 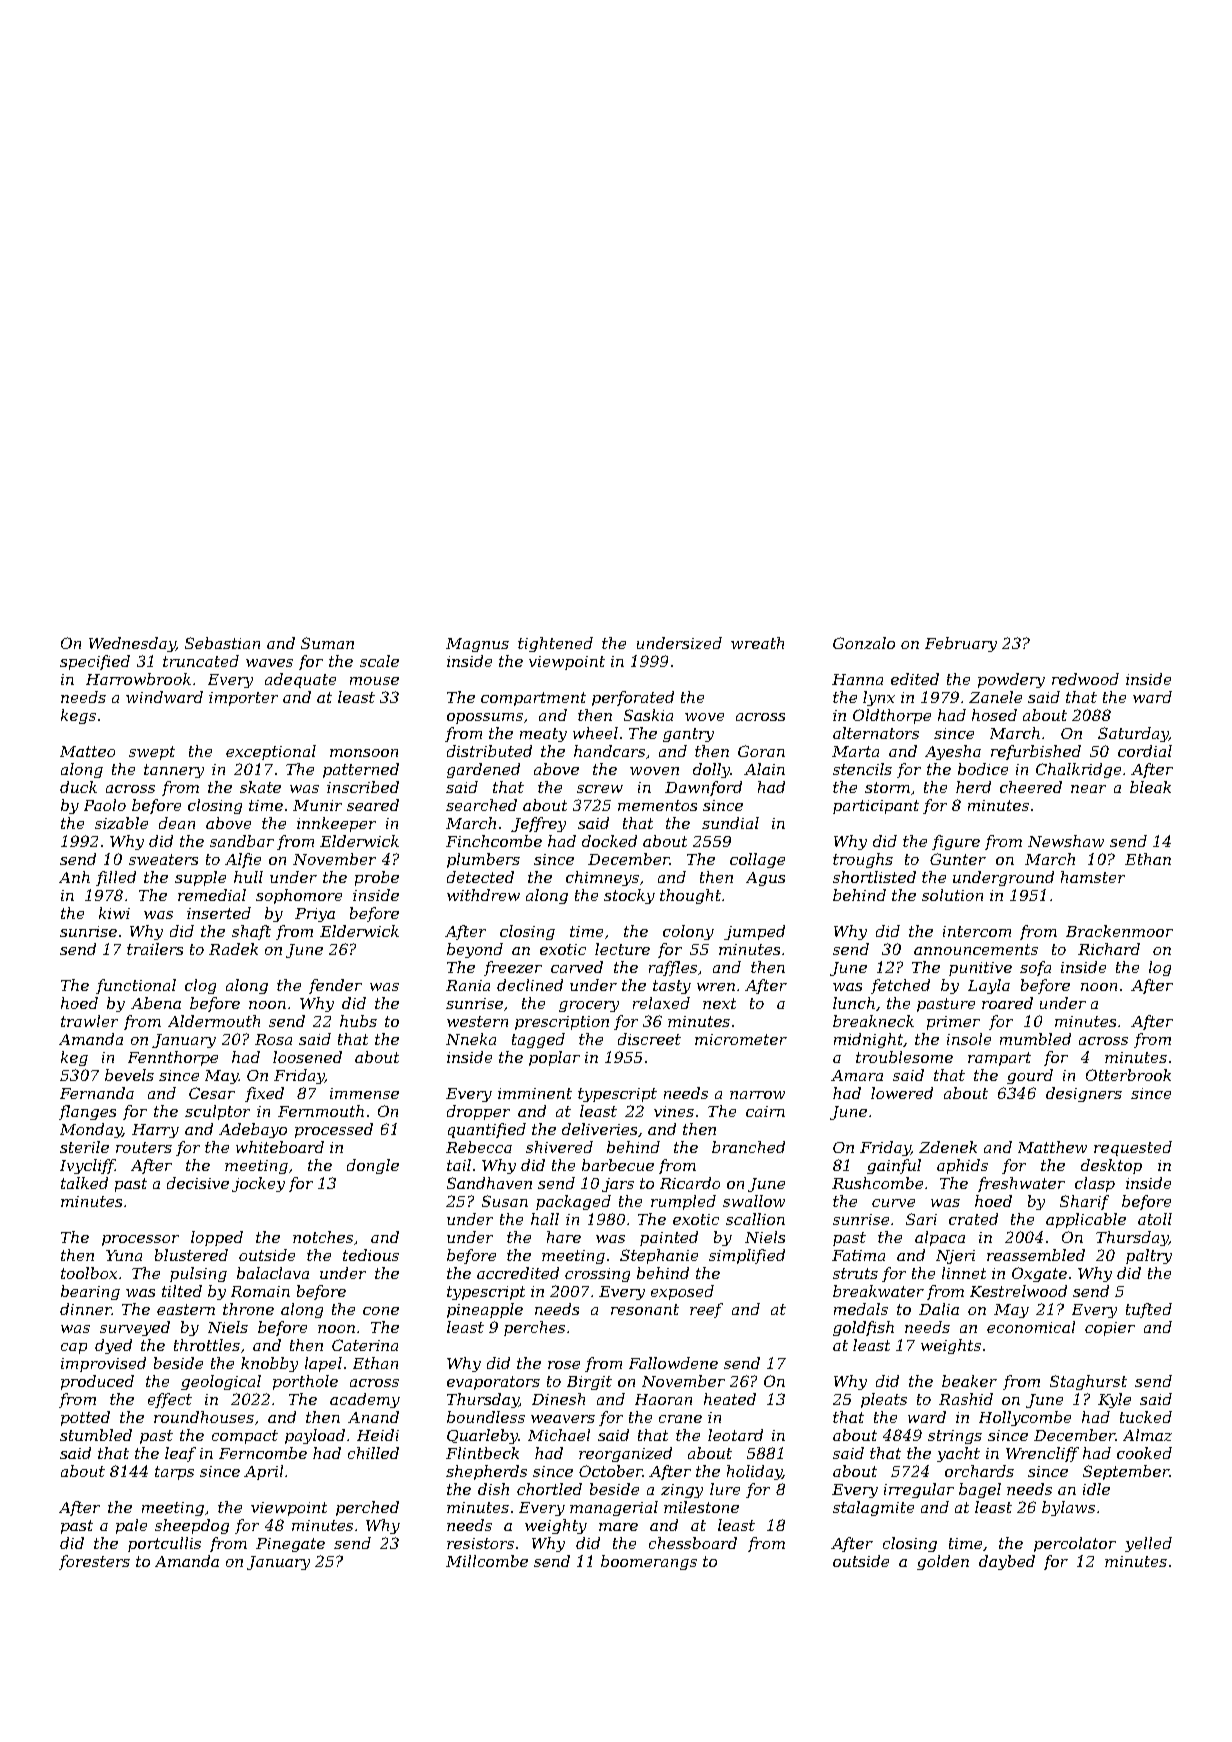 I want to click on Cesar, so click(x=212, y=1093).
